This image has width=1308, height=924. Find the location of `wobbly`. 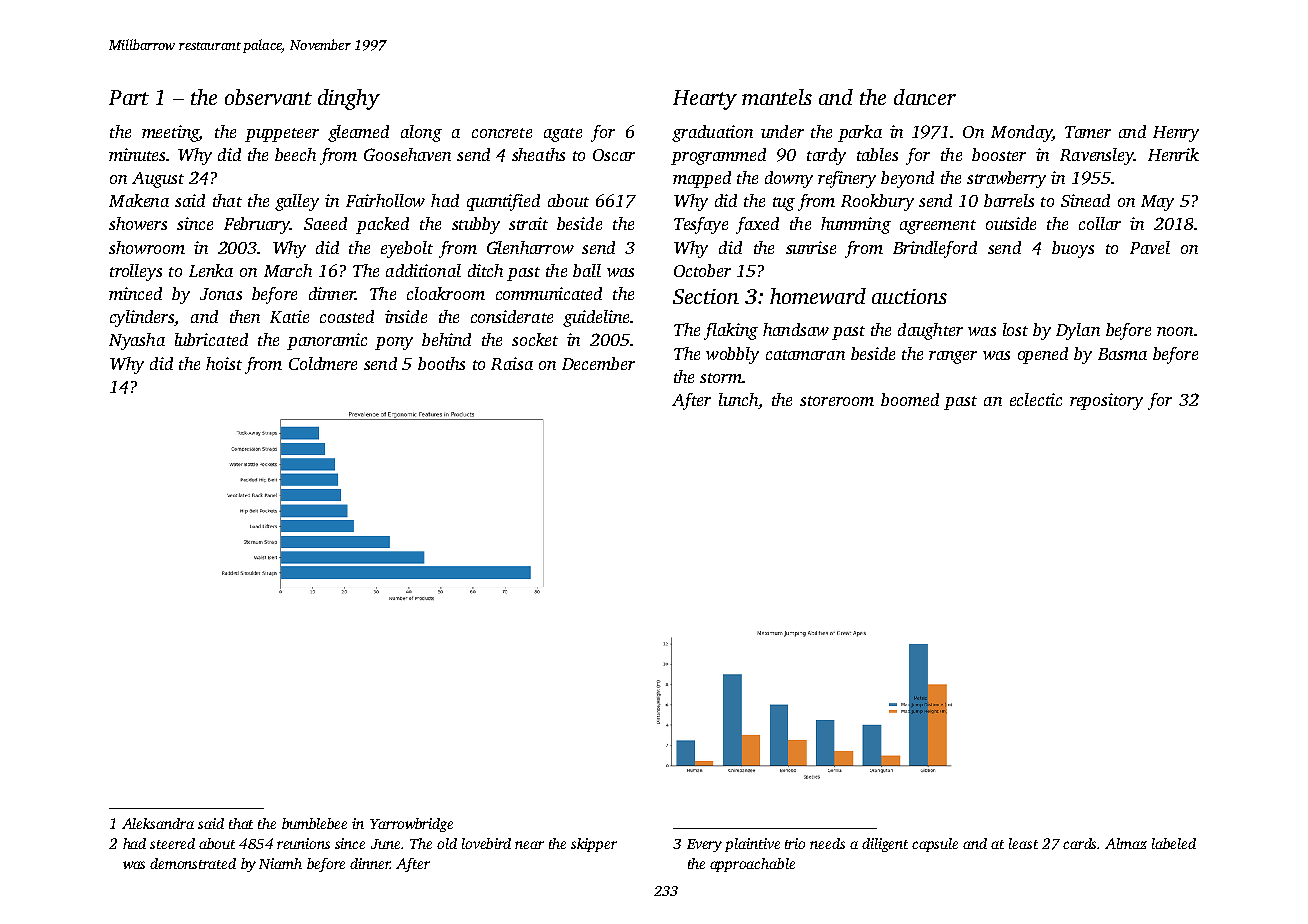

wobbly is located at coordinates (732, 355).
